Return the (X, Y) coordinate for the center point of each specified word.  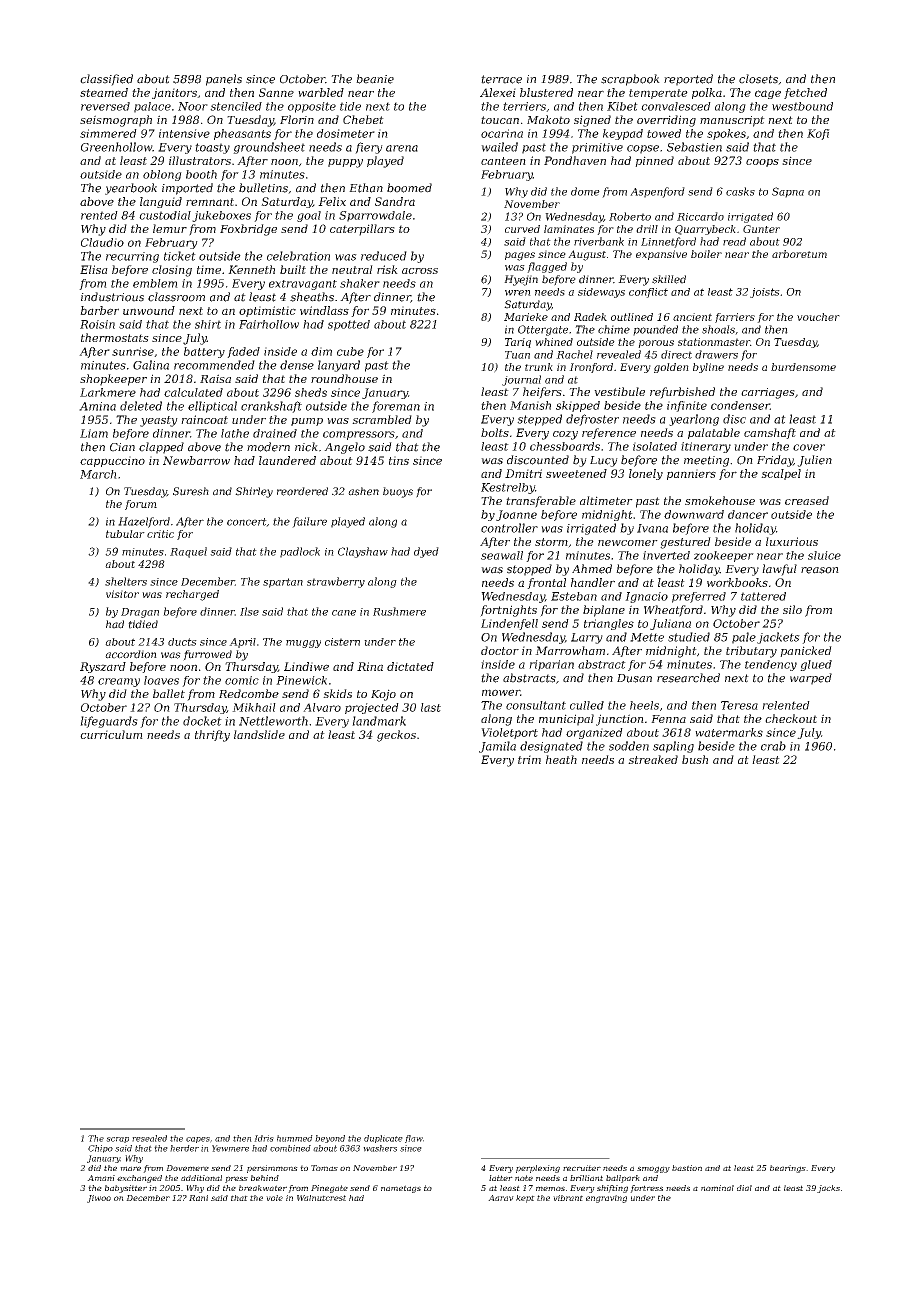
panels (224, 80)
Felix (332, 201)
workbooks (737, 582)
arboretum (799, 254)
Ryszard (103, 667)
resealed (149, 1138)
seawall (502, 555)
